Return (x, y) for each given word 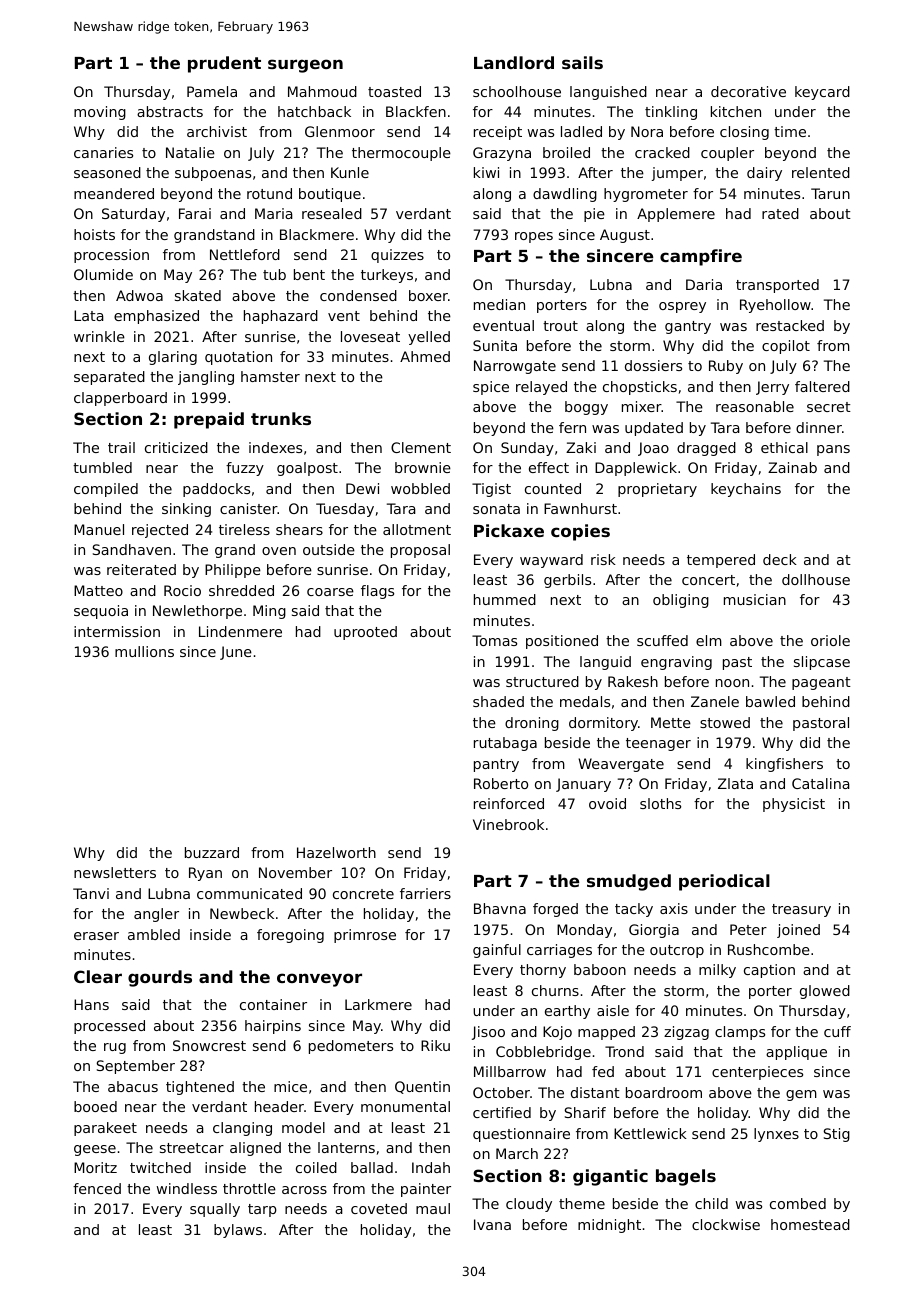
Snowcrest (209, 1045)
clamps (740, 1033)
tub (274, 274)
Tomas (494, 640)
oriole (830, 640)
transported (777, 286)
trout (560, 326)
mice (290, 1086)
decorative (748, 91)
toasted (394, 91)
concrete (363, 894)
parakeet (105, 1129)
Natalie (190, 152)
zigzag (686, 1033)
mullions (144, 651)
